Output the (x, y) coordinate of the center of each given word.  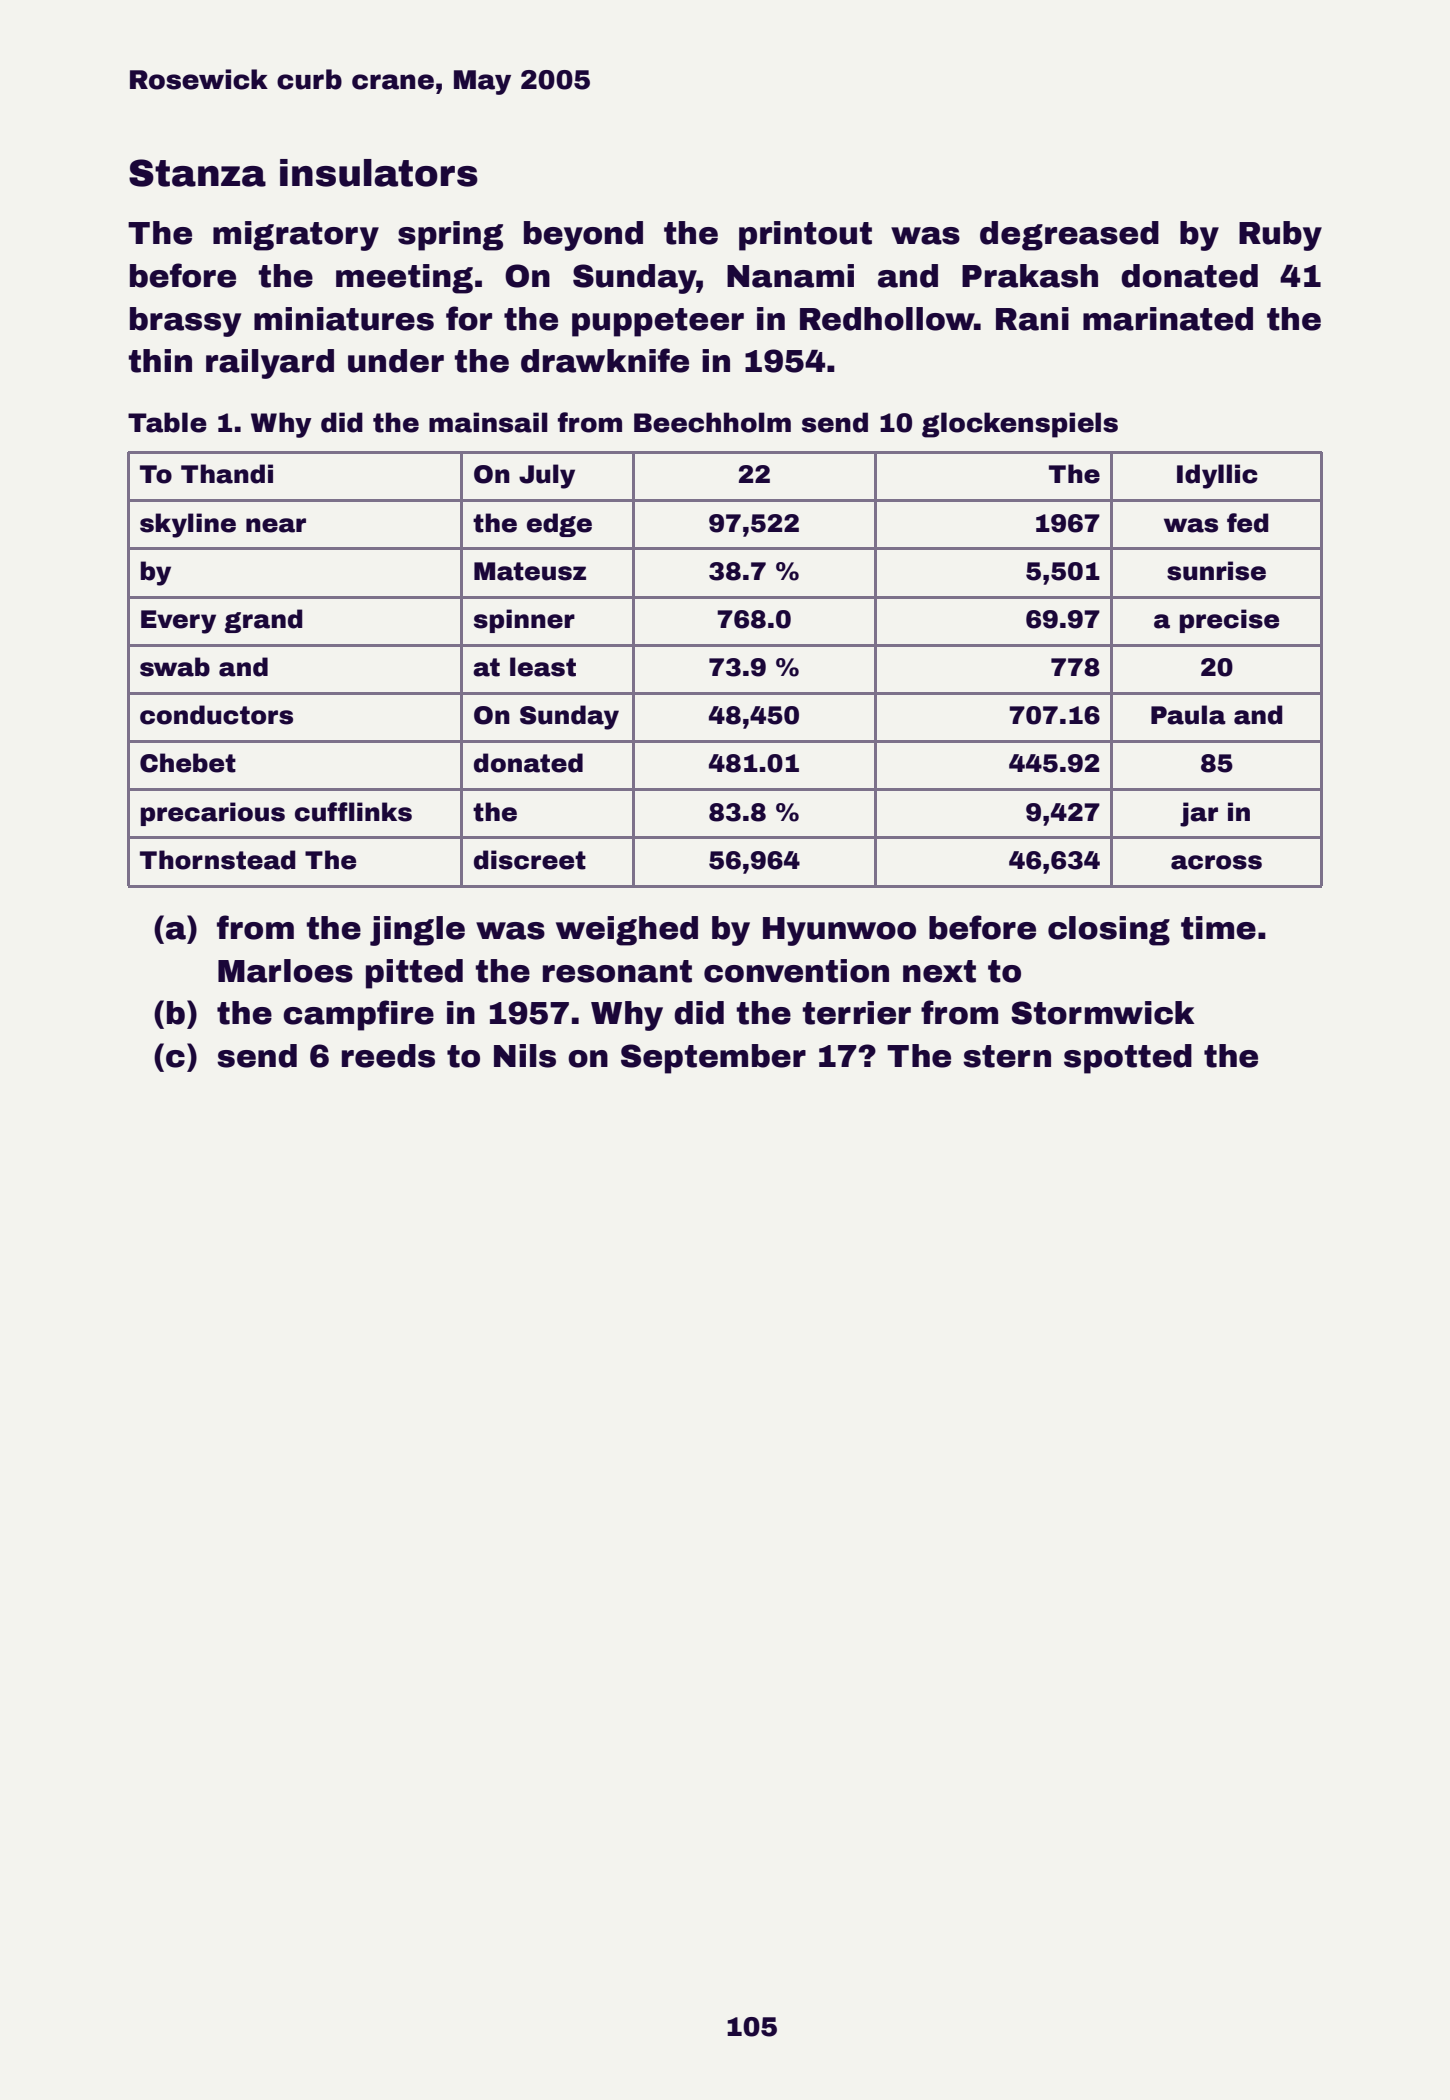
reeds (388, 1056)
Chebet (188, 763)
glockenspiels (1020, 425)
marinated (1168, 319)
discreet (530, 860)
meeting (404, 279)
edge (559, 525)
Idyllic (1217, 476)
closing (1109, 931)
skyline (188, 525)
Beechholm (712, 422)
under (396, 361)
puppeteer (658, 322)
